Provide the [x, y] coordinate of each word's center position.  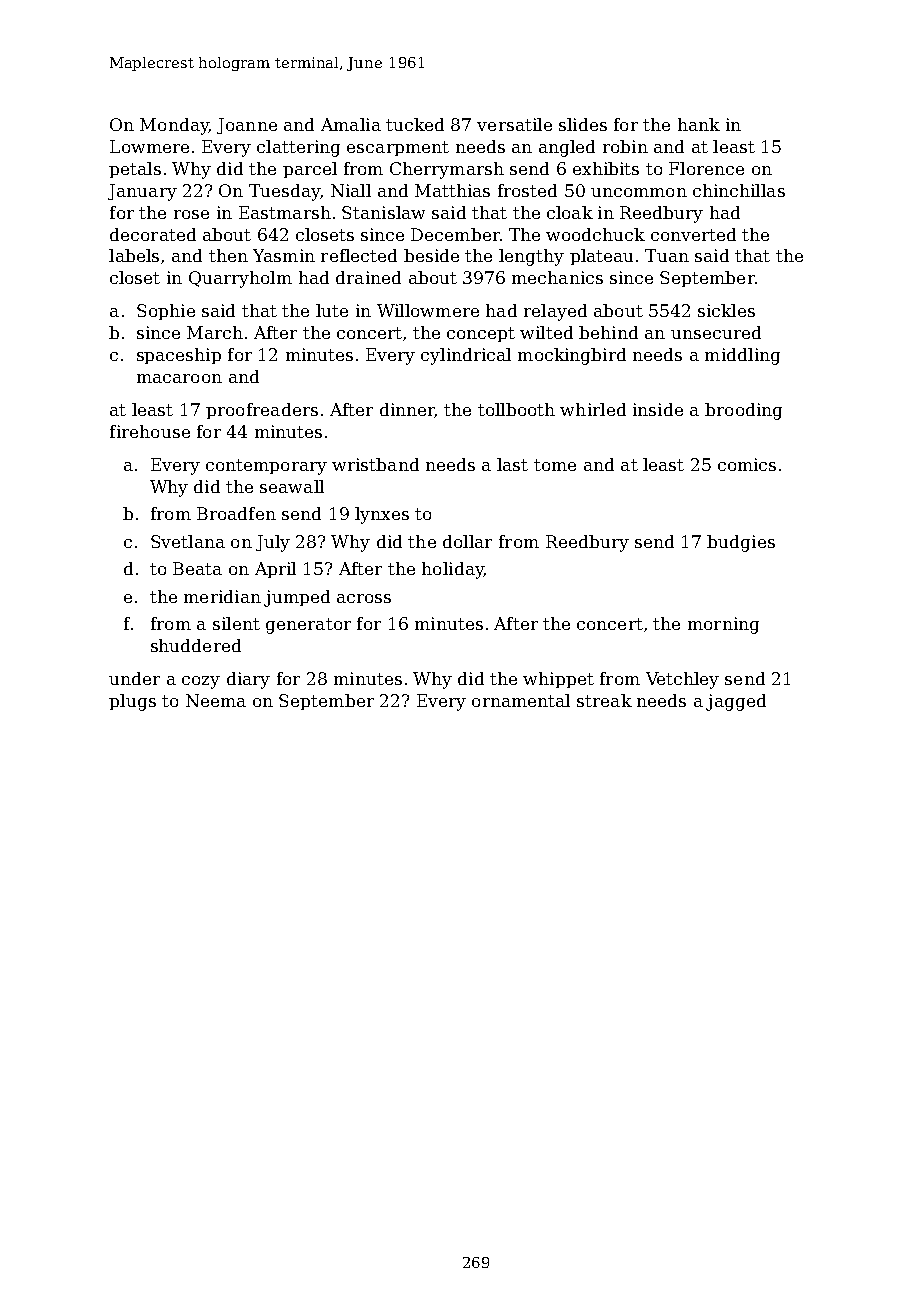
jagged [736, 702]
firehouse [150, 431]
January [142, 192]
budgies [741, 543]
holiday [453, 570]
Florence [706, 168]
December [455, 234]
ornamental [521, 700]
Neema [216, 700]
